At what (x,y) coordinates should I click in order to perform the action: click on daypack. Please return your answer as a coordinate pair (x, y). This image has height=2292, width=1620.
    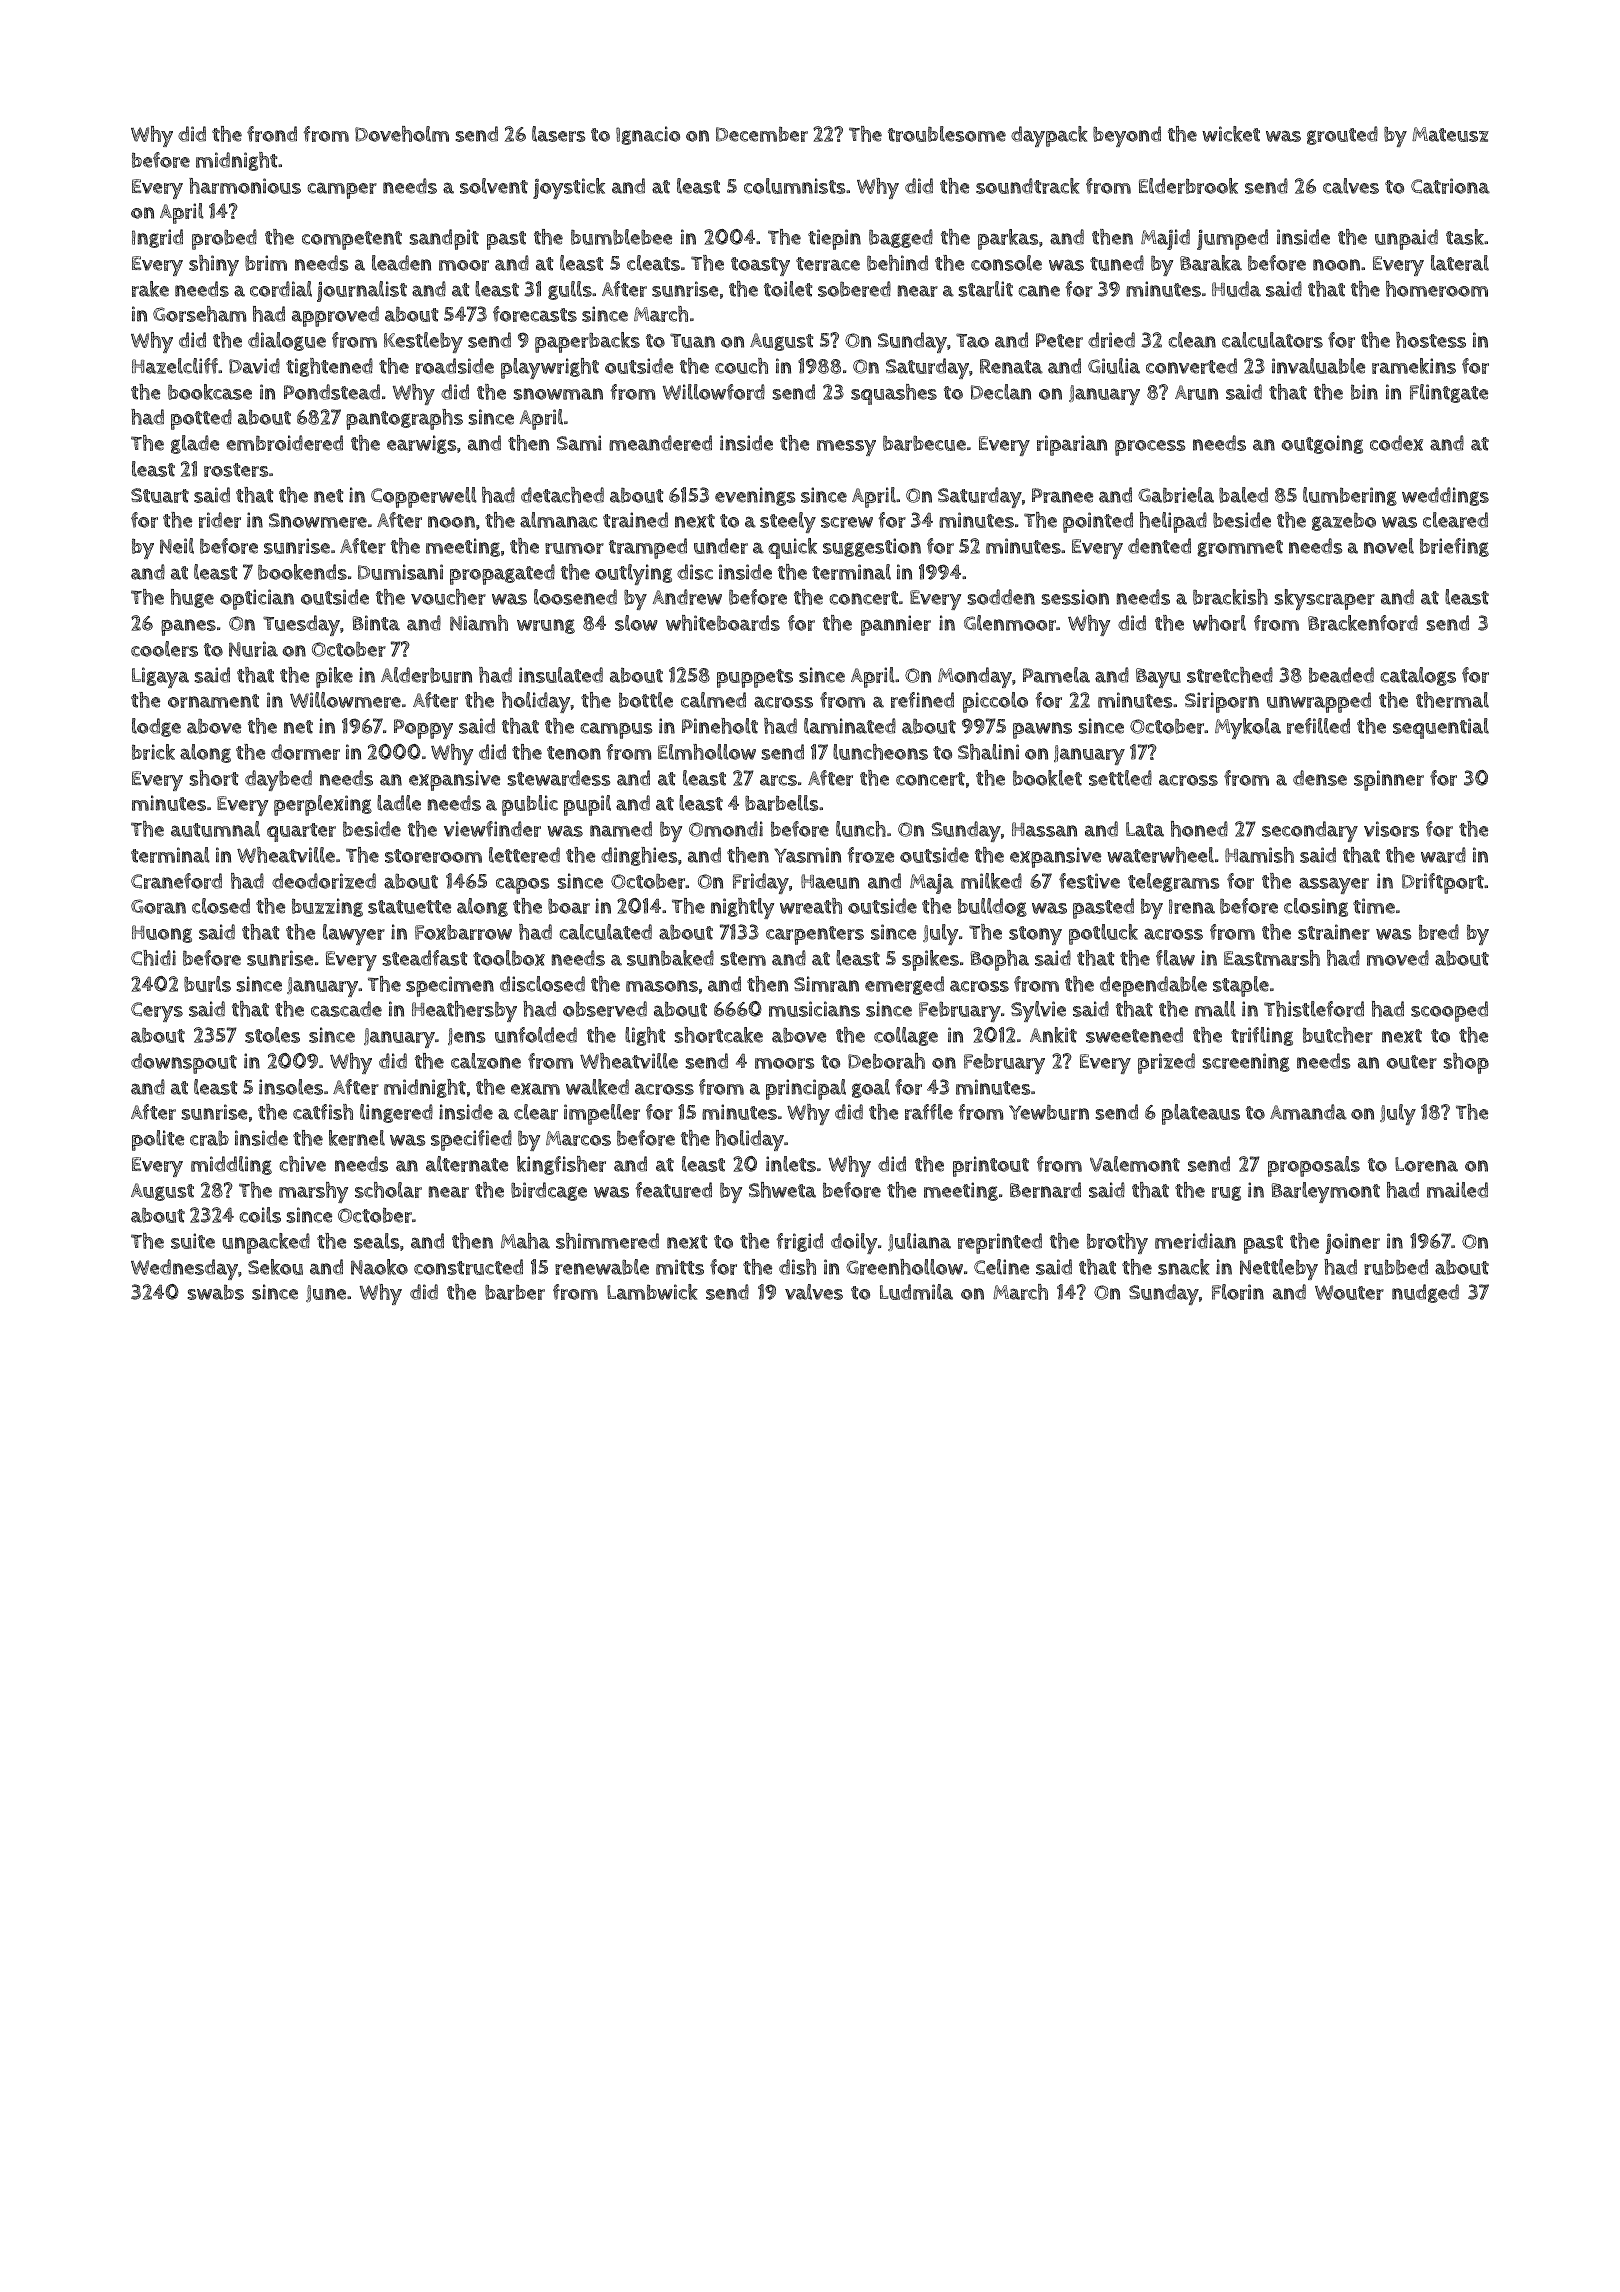
    Looking at the image, I should click on (1049, 136).
